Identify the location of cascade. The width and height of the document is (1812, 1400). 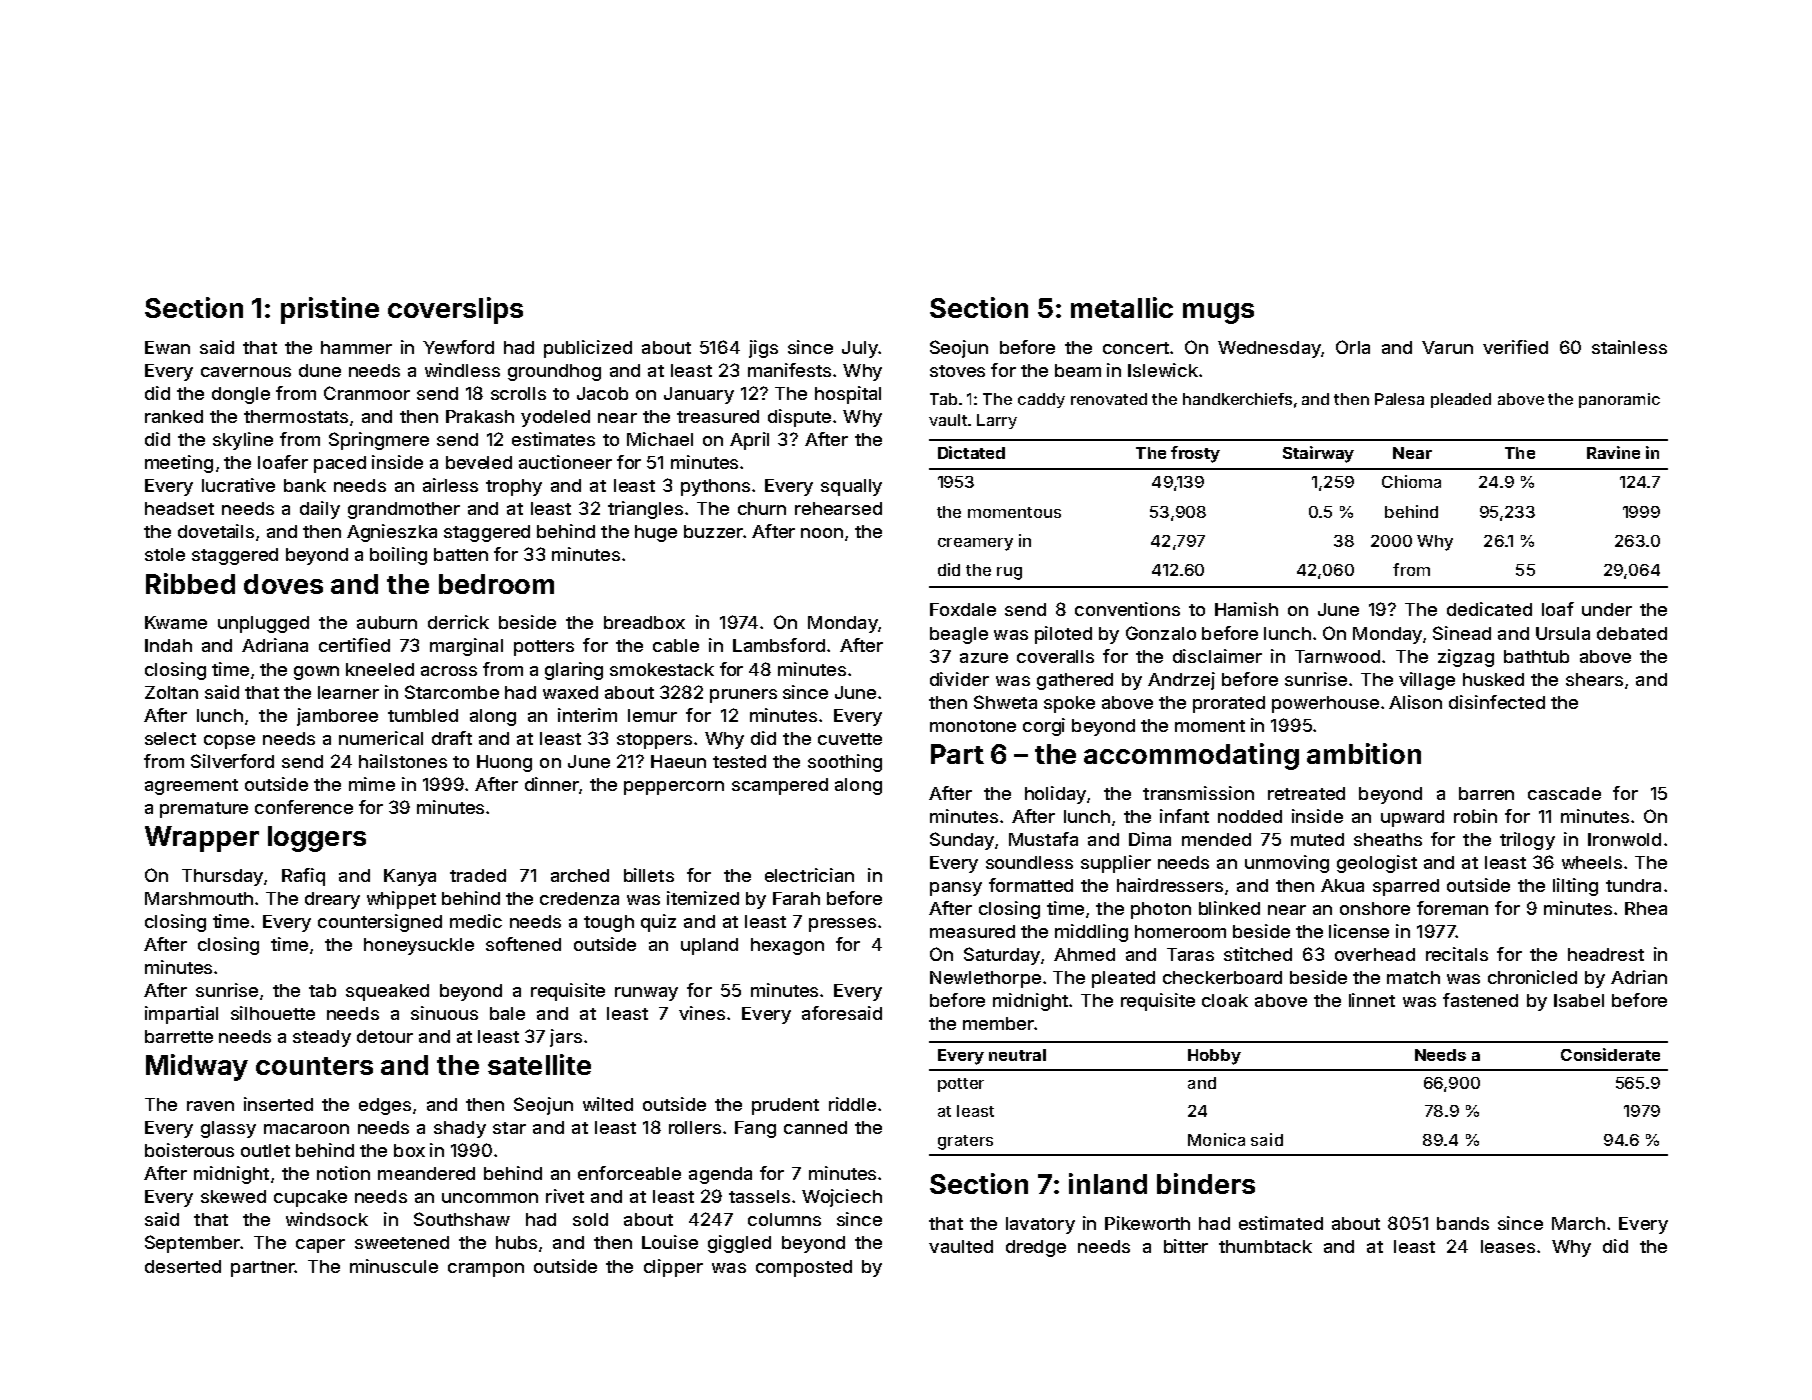
(1564, 793).
